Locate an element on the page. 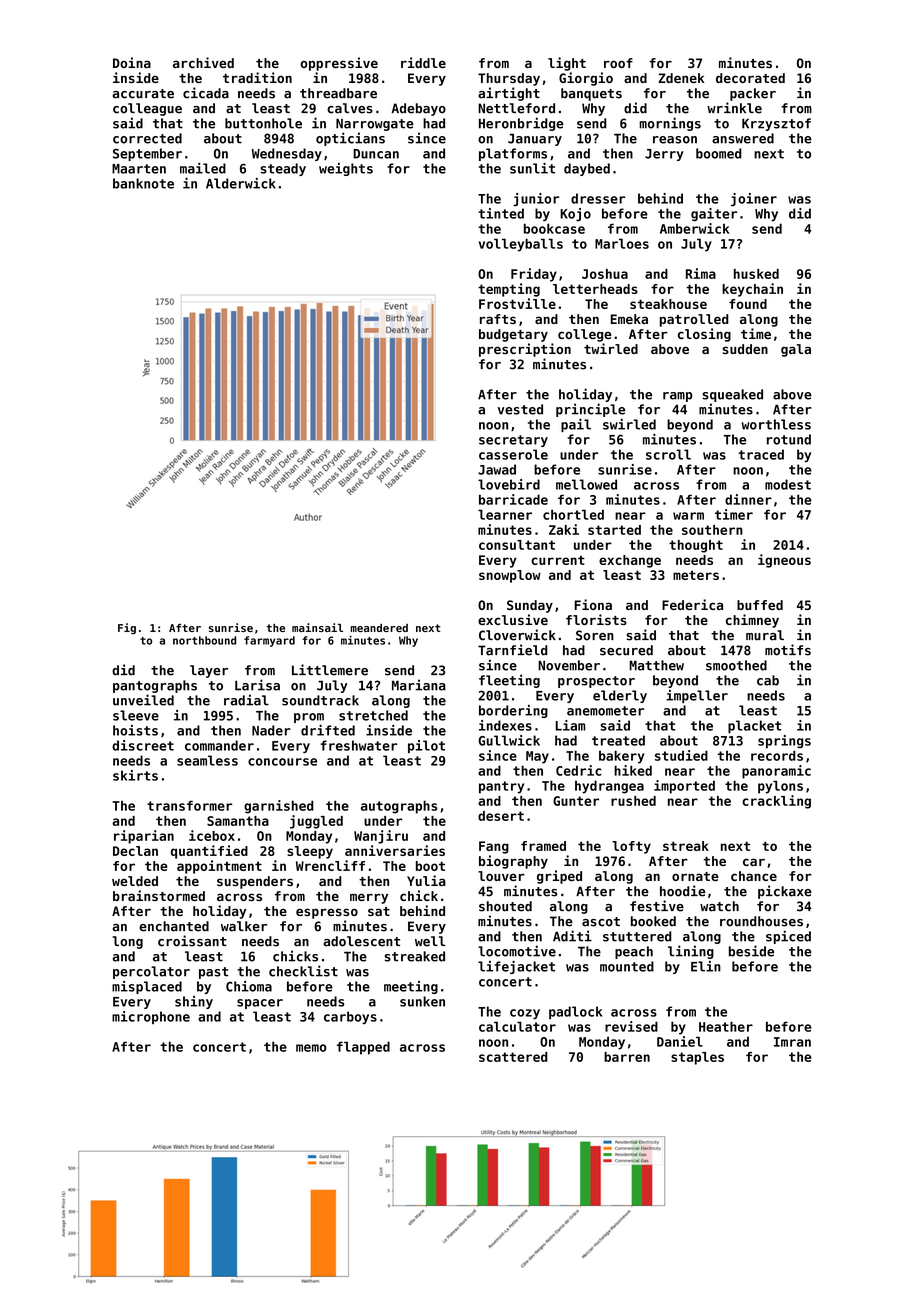 This image has width=924, height=1314. closing is located at coordinates (704, 335).
